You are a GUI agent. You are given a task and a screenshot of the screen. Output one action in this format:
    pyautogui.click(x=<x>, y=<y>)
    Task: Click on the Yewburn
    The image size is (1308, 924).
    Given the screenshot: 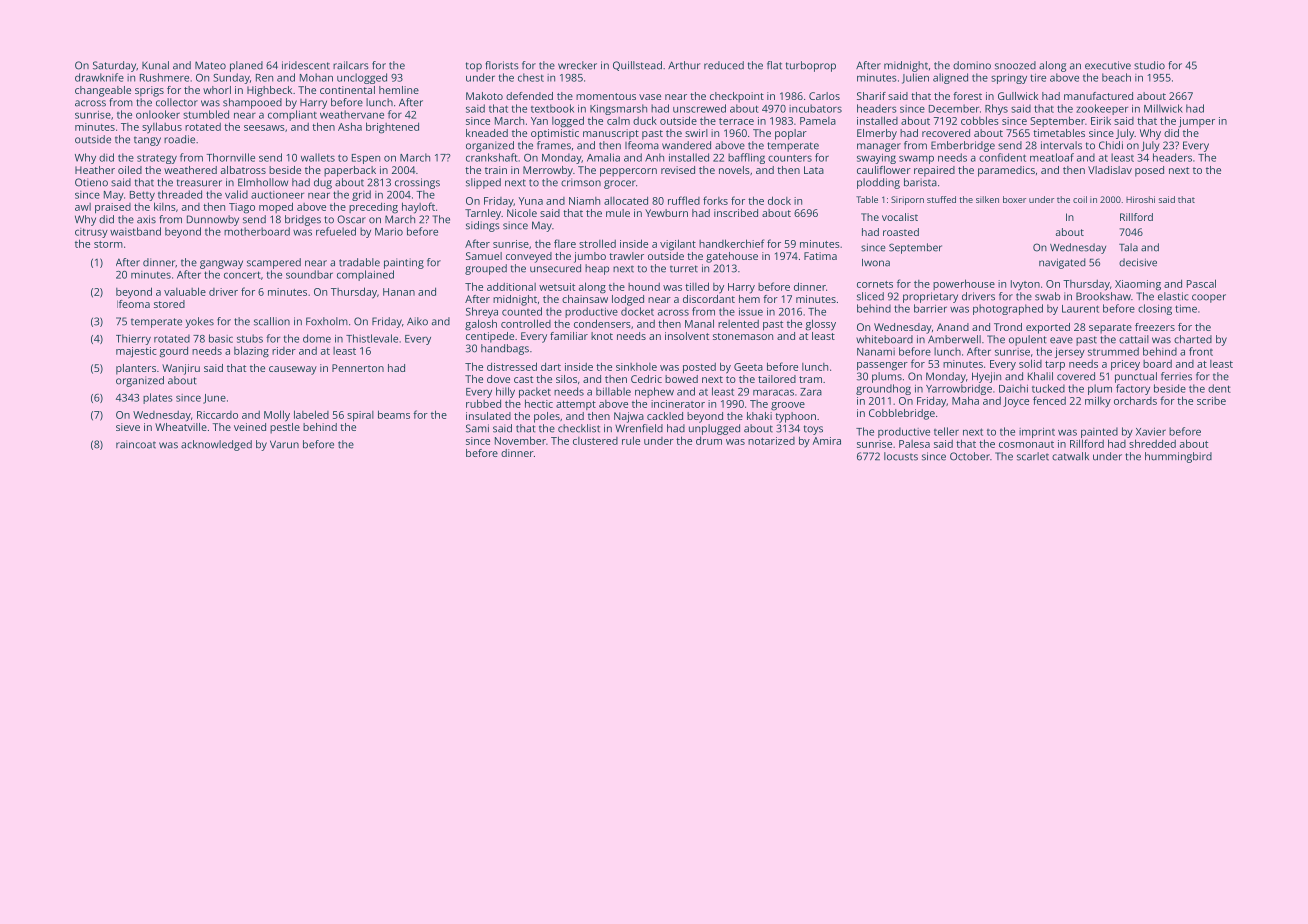 What is the action you would take?
    pyautogui.click(x=666, y=213)
